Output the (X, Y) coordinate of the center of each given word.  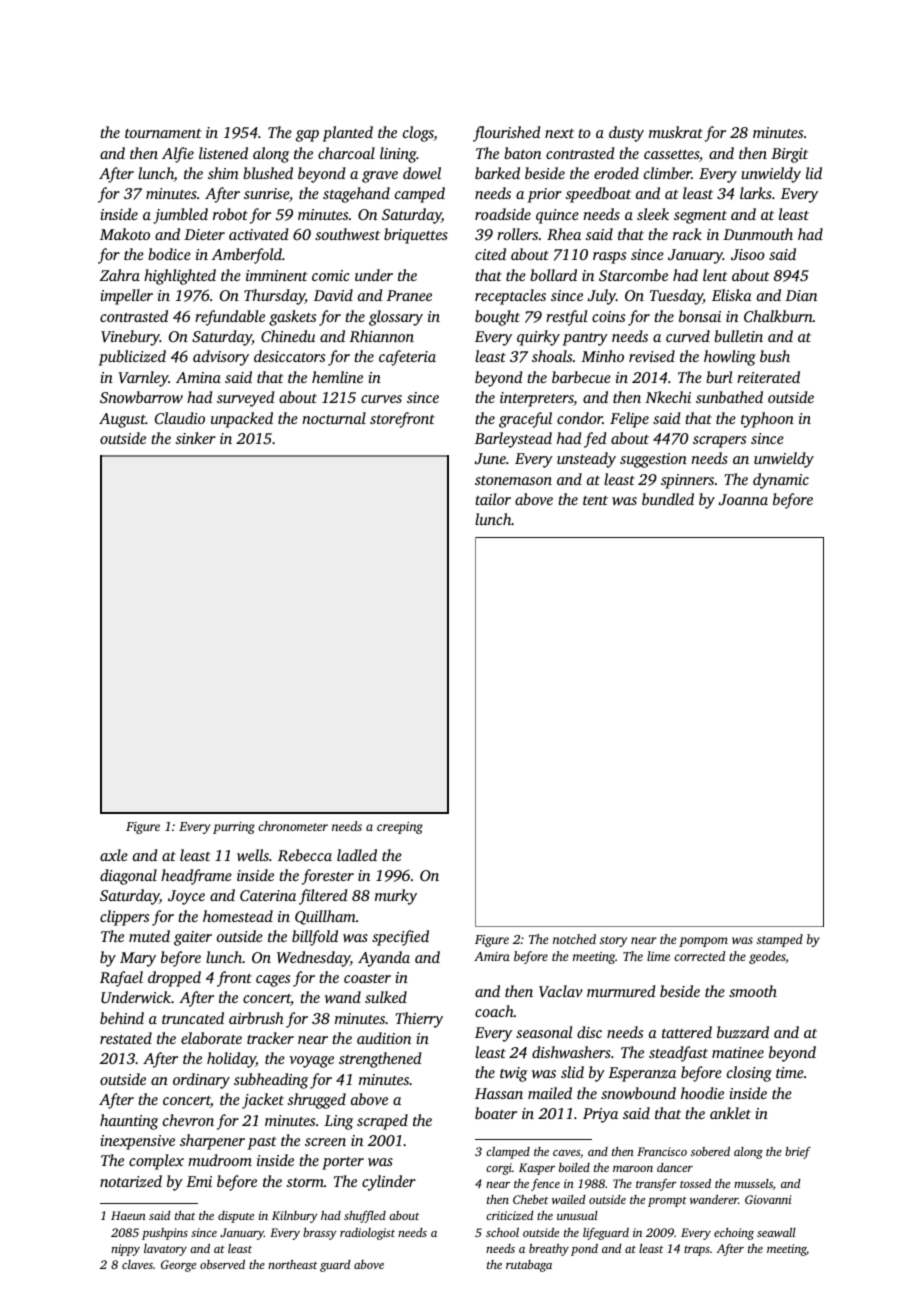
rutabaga (529, 1266)
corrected (699, 956)
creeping (400, 828)
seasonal (544, 1032)
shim (223, 173)
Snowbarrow (141, 397)
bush (775, 356)
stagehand (356, 195)
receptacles (510, 297)
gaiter (193, 938)
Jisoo (748, 254)
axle (114, 855)
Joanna (743, 499)
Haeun (128, 1215)
